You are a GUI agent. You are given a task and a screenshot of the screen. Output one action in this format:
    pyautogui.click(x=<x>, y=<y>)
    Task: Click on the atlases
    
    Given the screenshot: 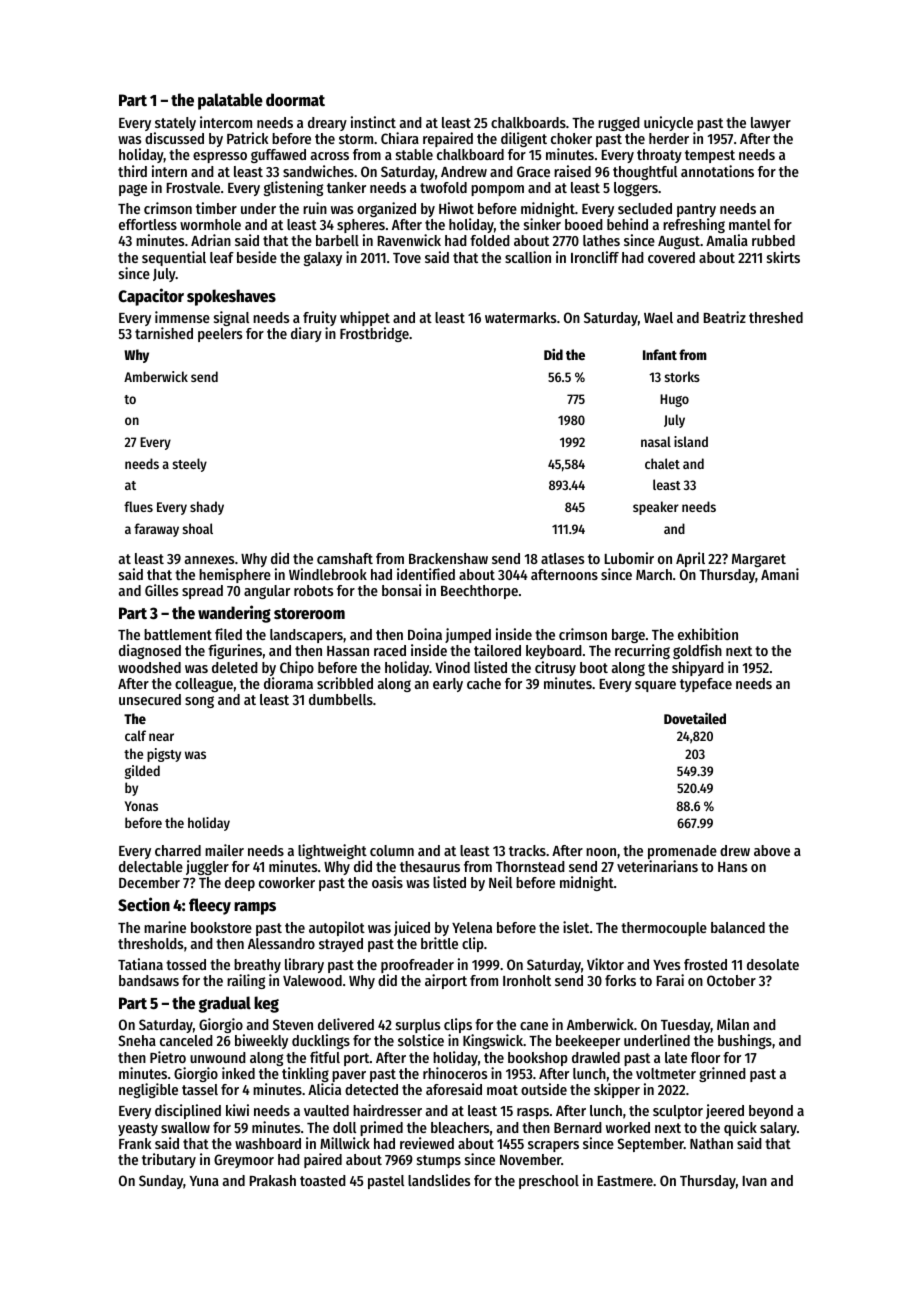 What is the action you would take?
    pyautogui.click(x=562, y=558)
